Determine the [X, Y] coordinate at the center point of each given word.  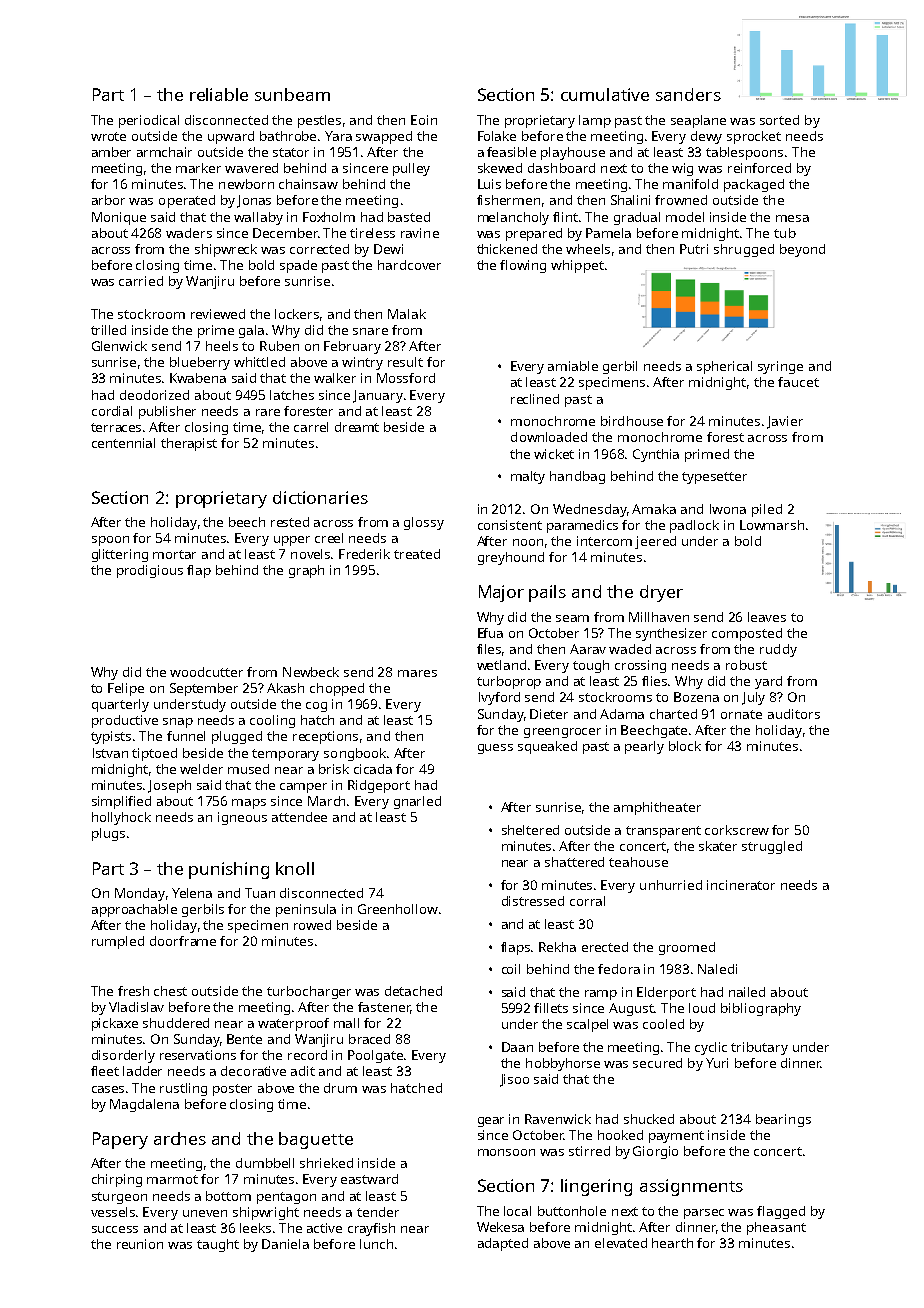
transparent [663, 832]
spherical [724, 367]
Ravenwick [558, 1119]
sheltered [530, 830]
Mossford [406, 378]
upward [231, 137]
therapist [189, 444]
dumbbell [265, 1163]
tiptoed [154, 754]
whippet [577, 266]
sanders [688, 94]
